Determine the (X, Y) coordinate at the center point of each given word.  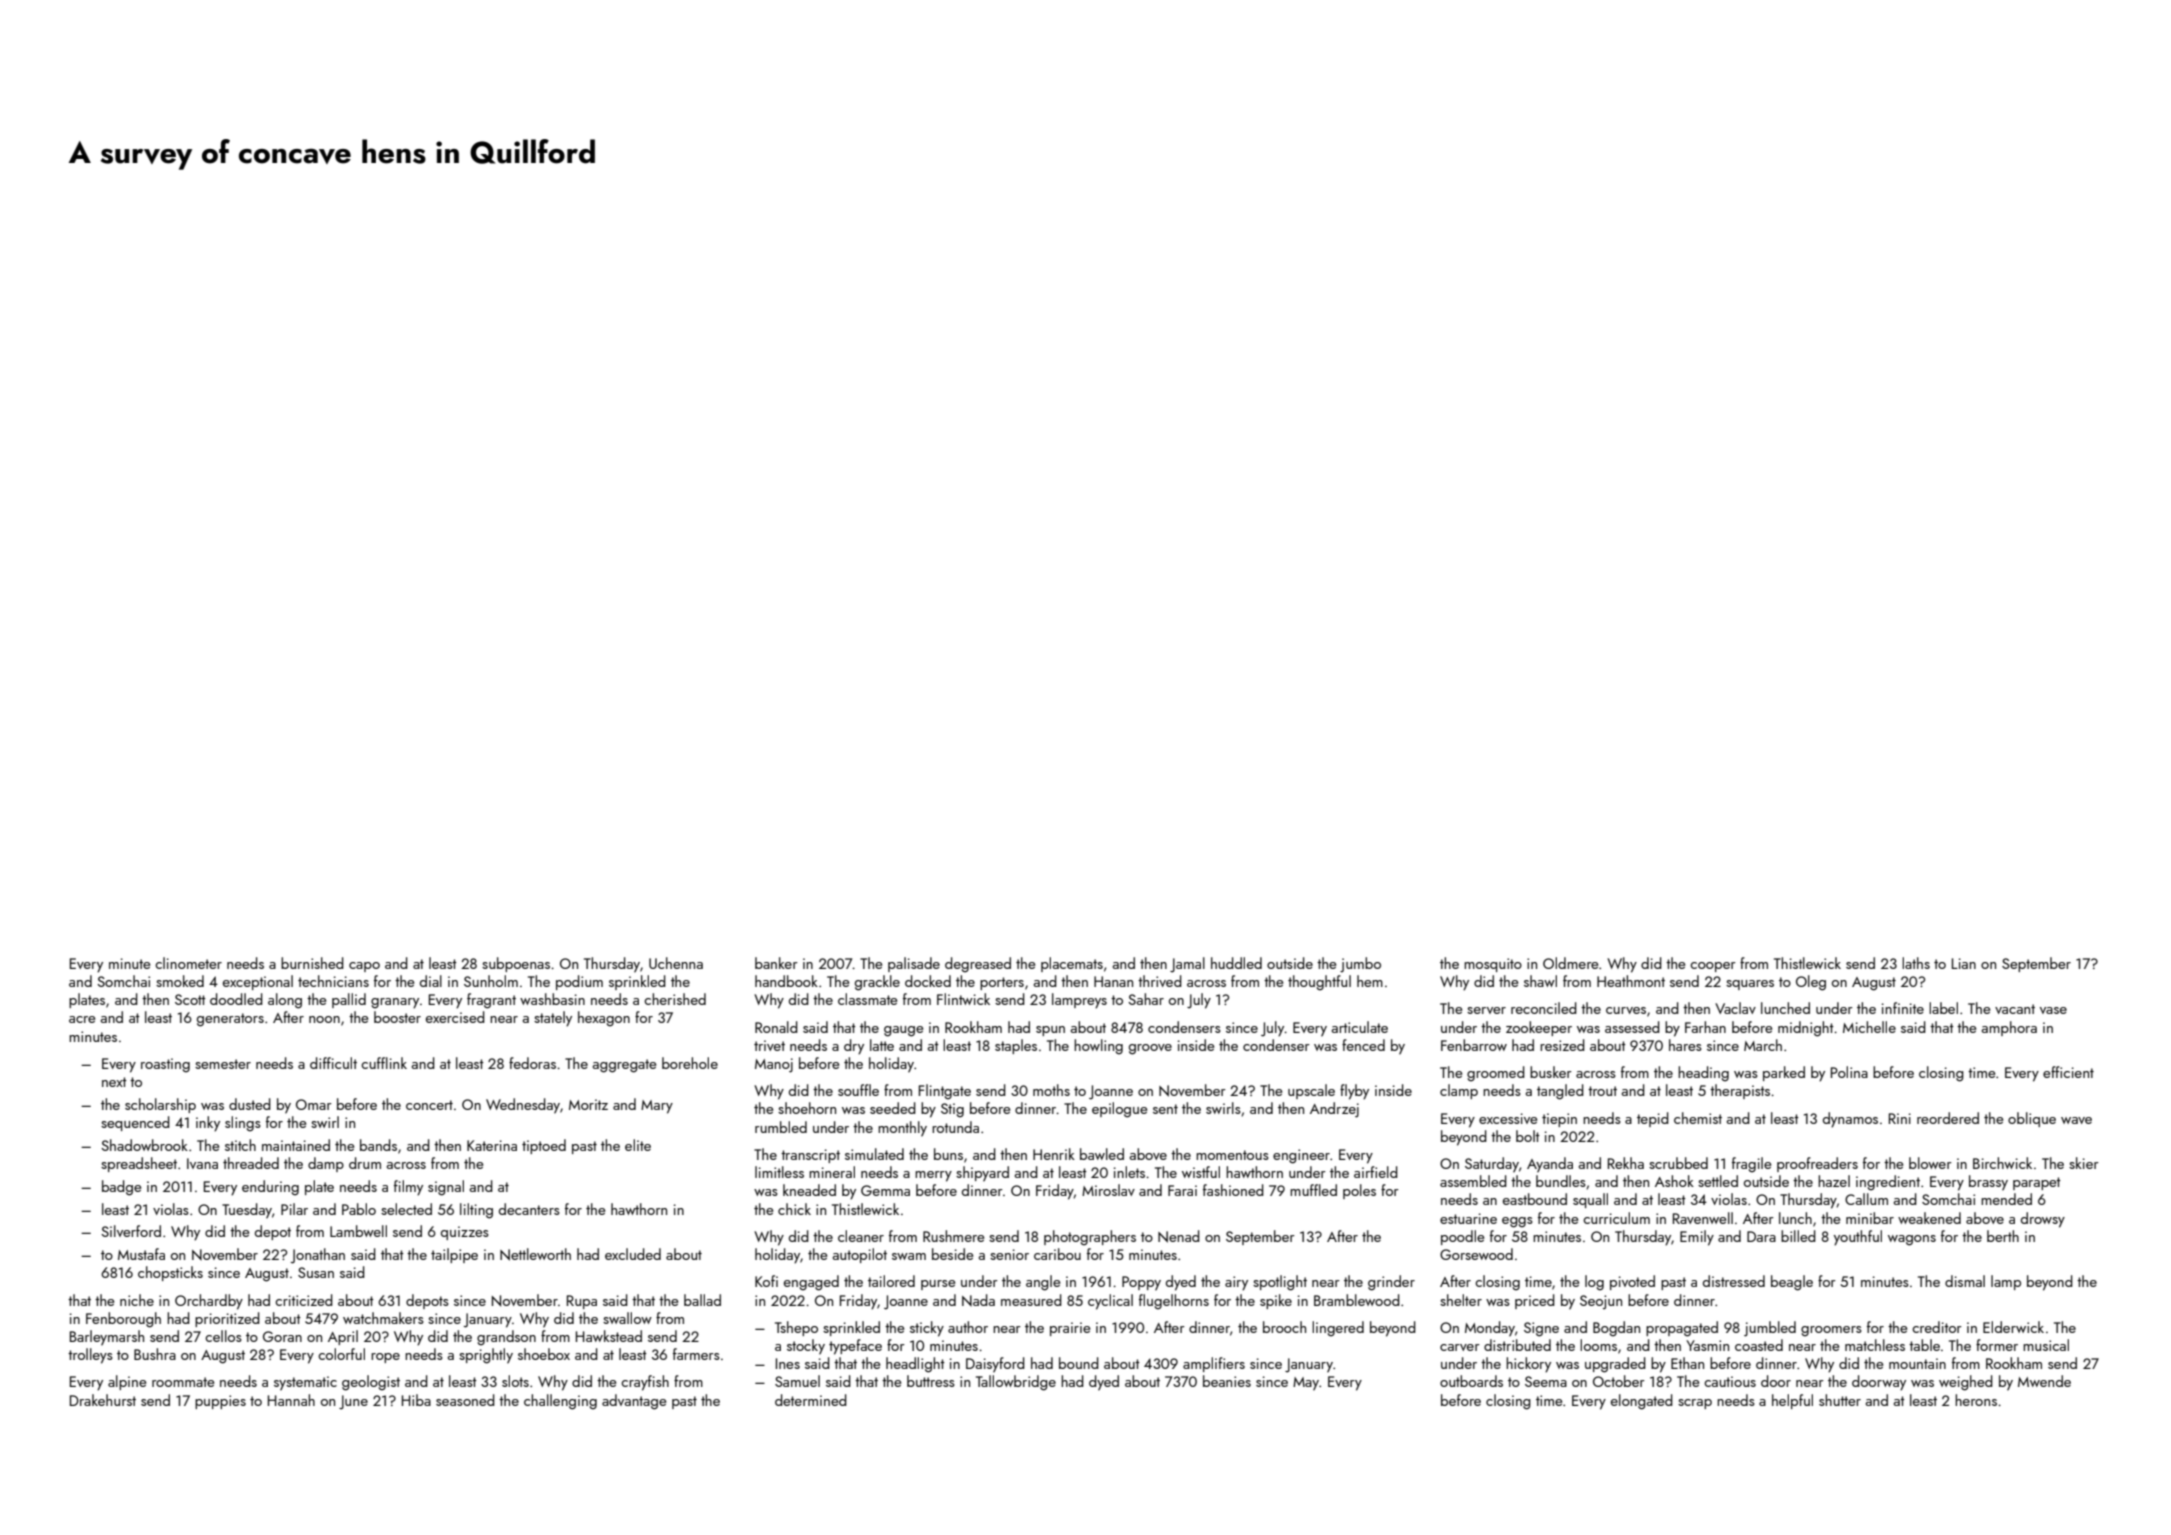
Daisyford (995, 1365)
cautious (1730, 1381)
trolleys (90, 1356)
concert (429, 1105)
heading (1703, 1074)
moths (1051, 1090)
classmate (867, 999)
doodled (236, 999)
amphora (2009, 1028)
